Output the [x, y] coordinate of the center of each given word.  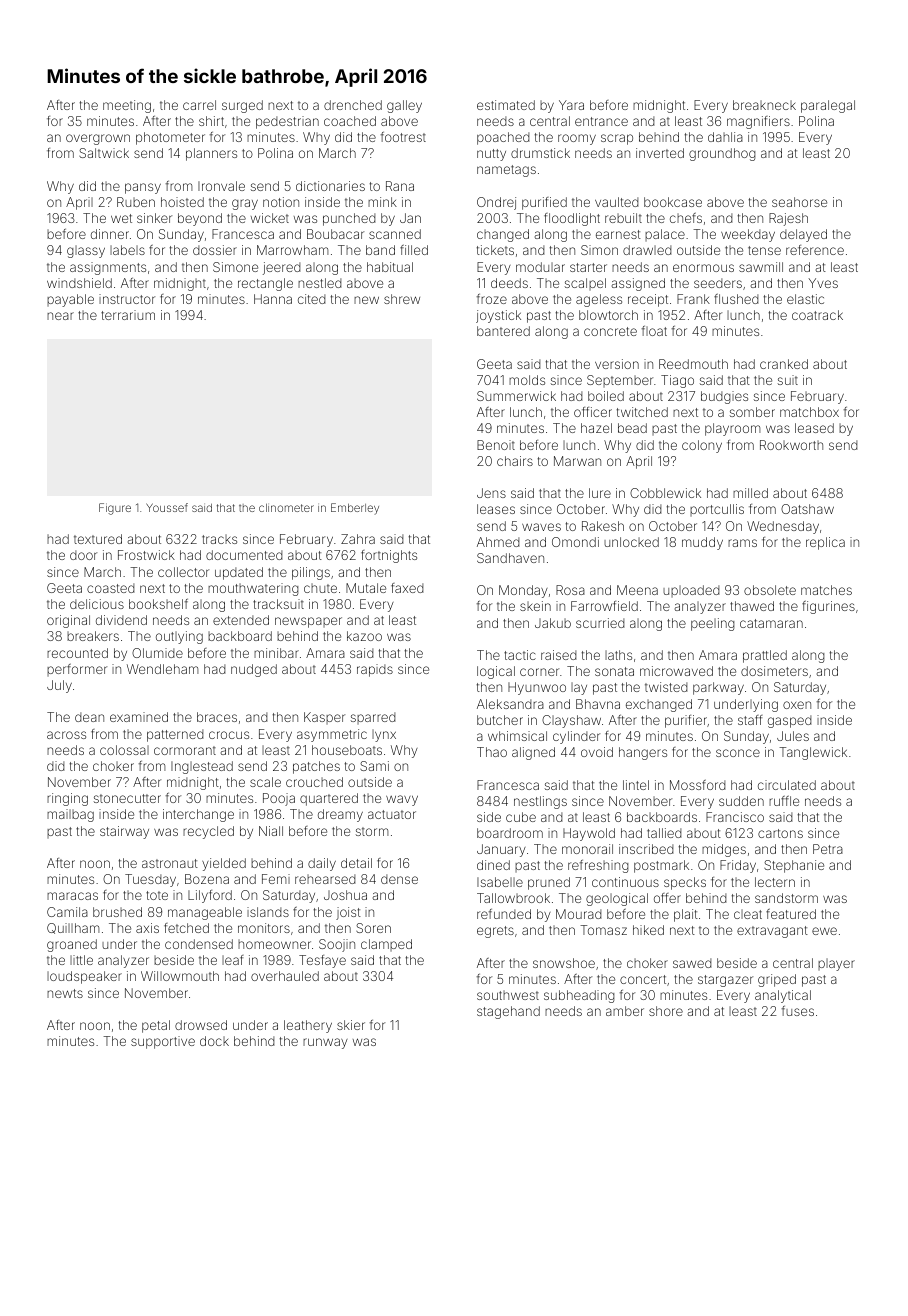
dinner [110, 234]
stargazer [725, 981]
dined [493, 865]
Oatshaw [807, 509]
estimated [506, 105]
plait [686, 915]
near [60, 316]
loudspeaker [84, 977]
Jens [491, 493]
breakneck [764, 105]
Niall [271, 831]
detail [356, 863]
